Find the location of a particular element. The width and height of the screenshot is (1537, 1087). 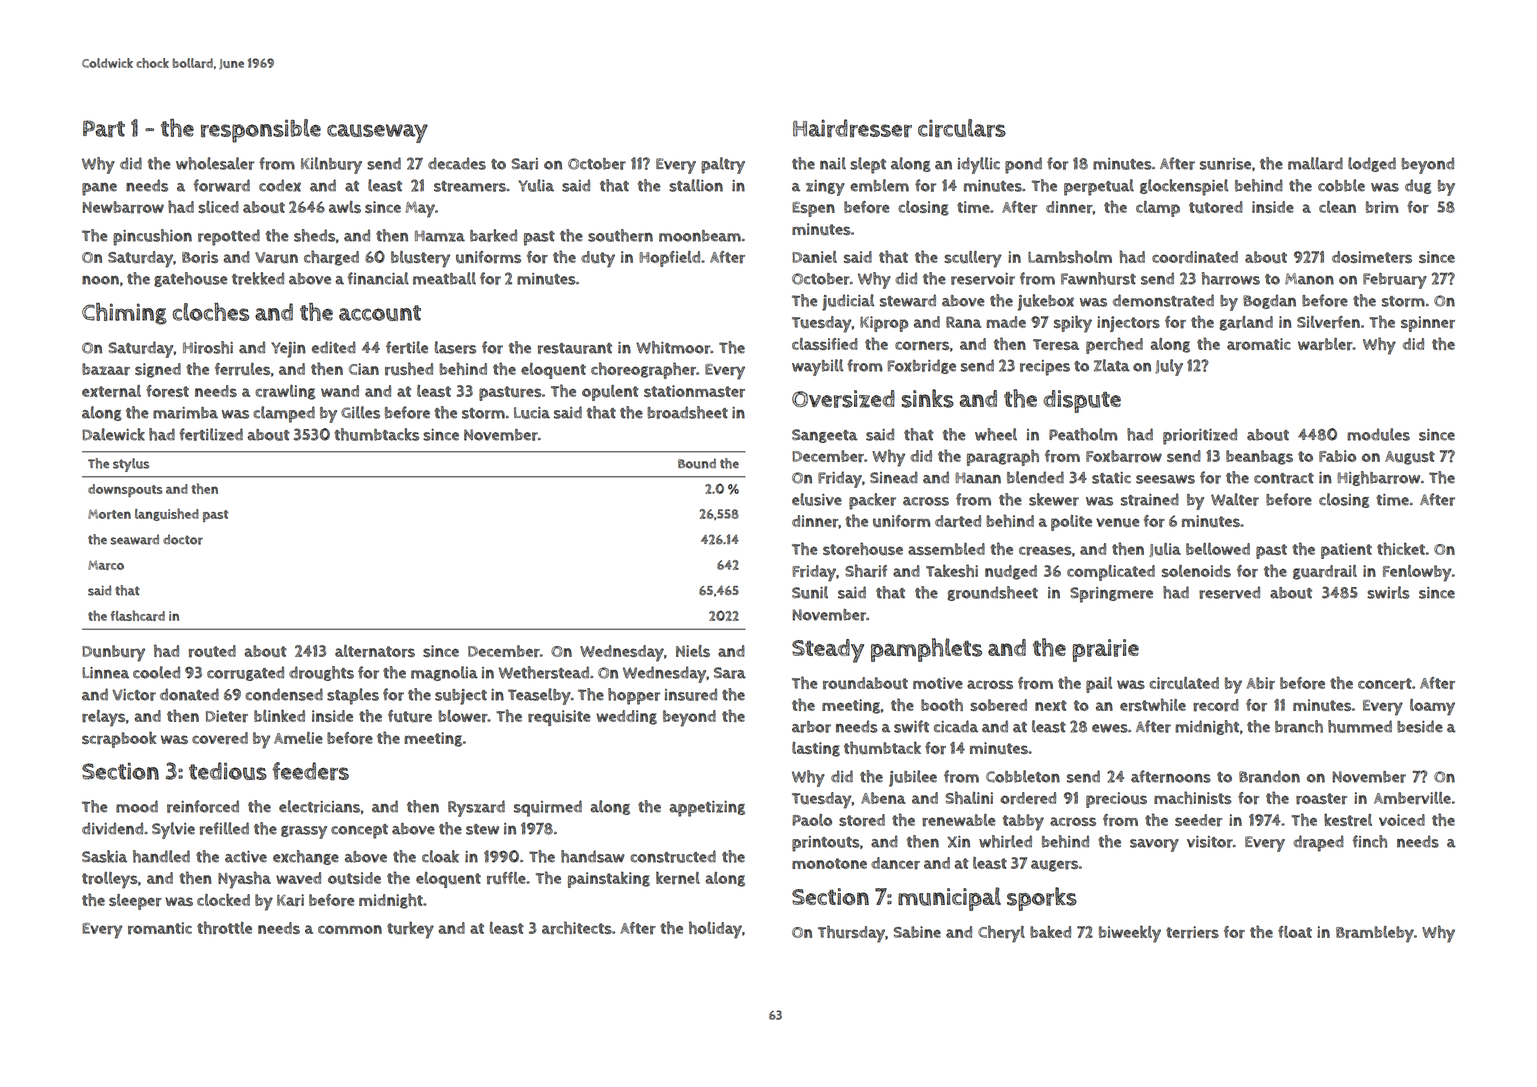

active is located at coordinates (246, 857).
